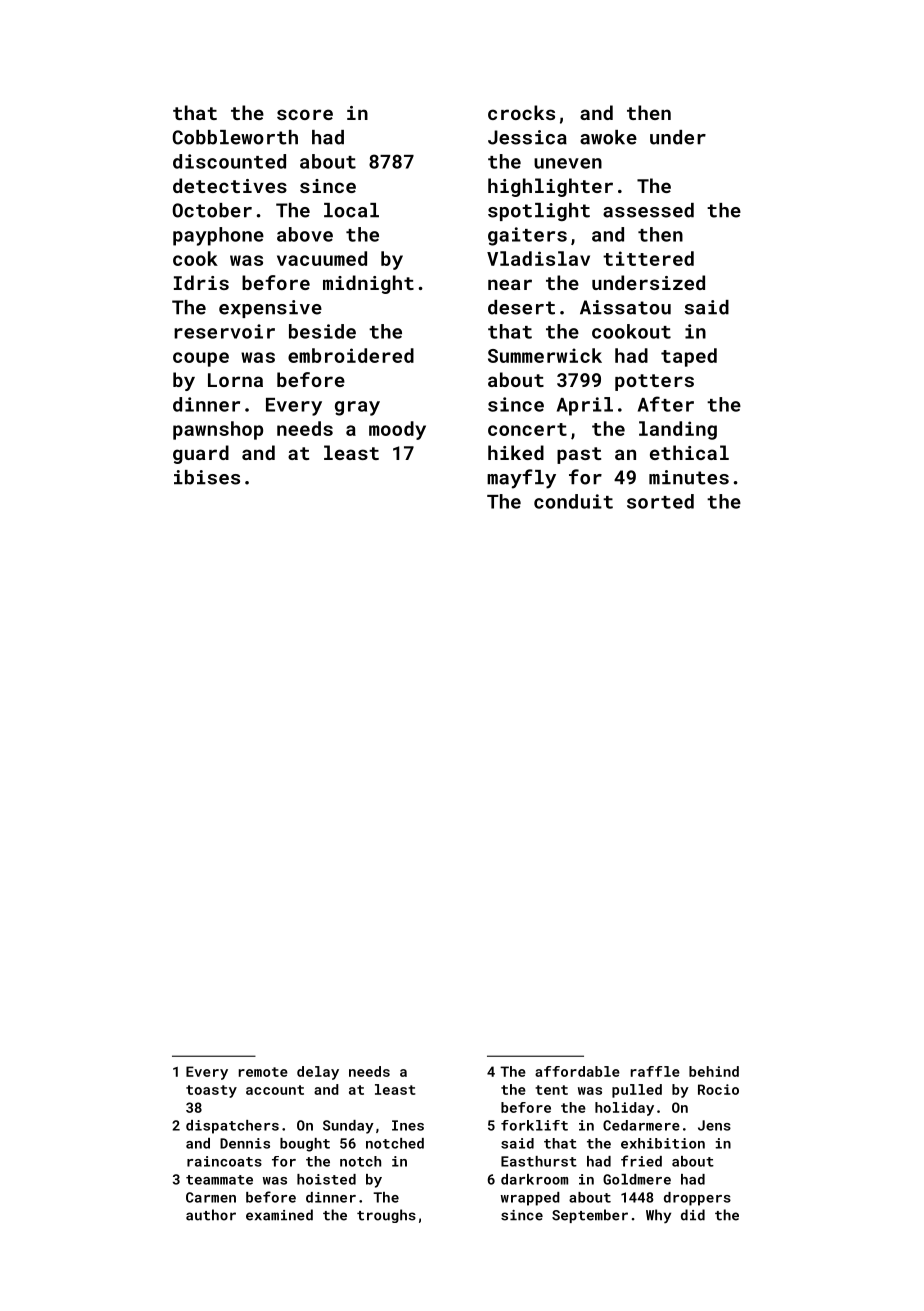  What do you see at coordinates (521, 112) in the screenshot?
I see `crocks` at bounding box center [521, 112].
